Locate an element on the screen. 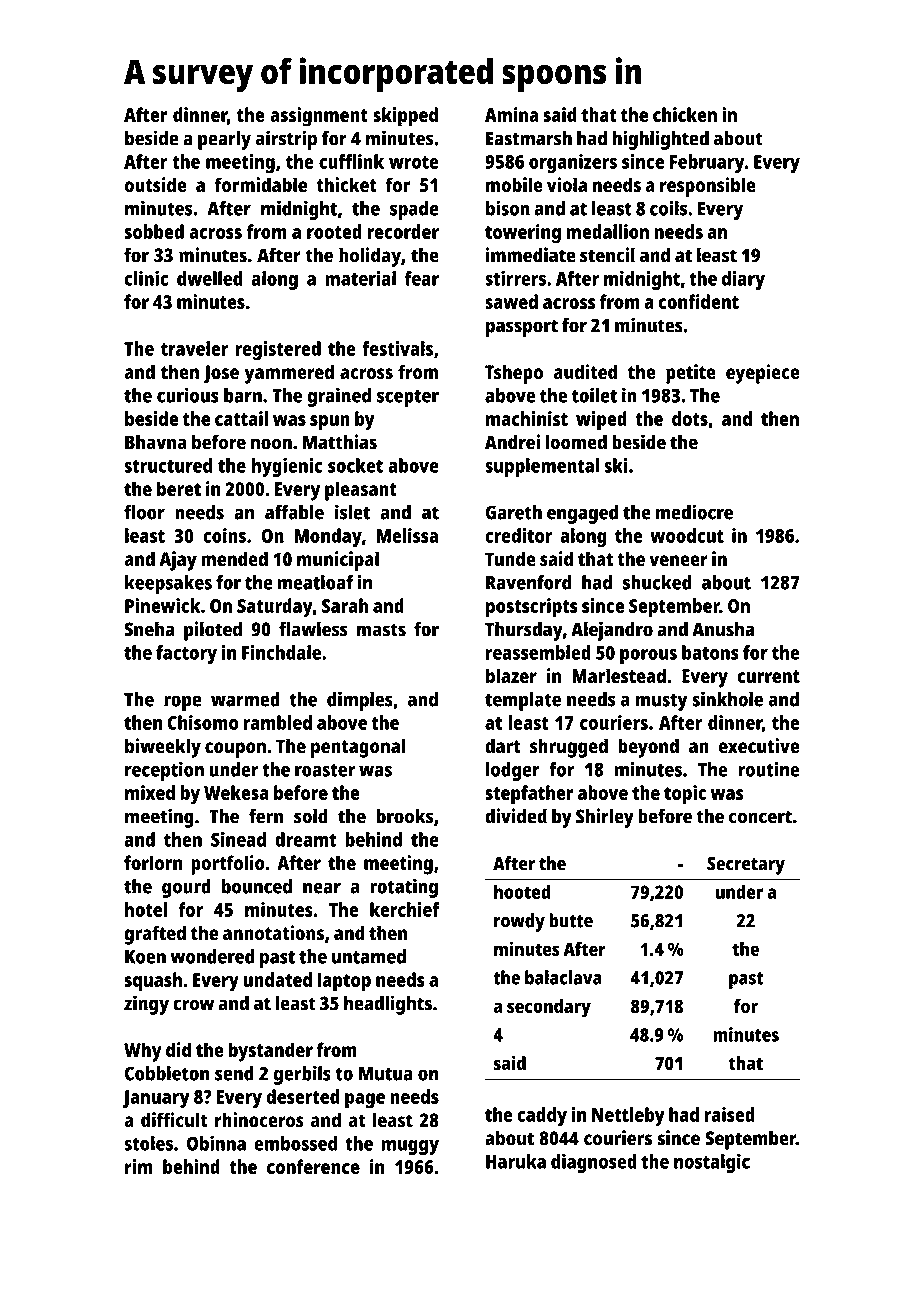 The width and height of the screenshot is (924, 1314). forlorn is located at coordinates (153, 862).
